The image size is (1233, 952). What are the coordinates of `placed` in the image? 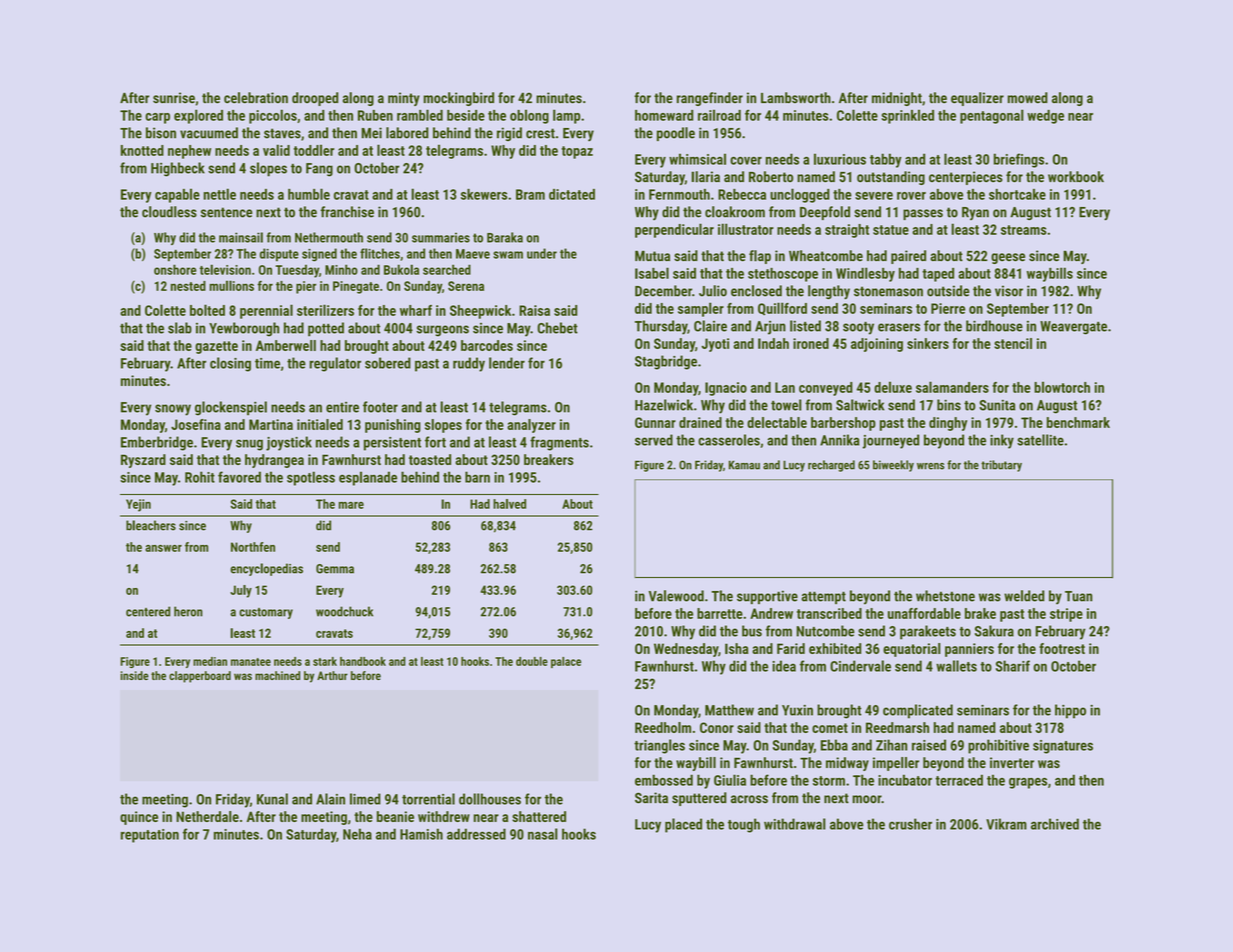 It's located at (683, 825).
